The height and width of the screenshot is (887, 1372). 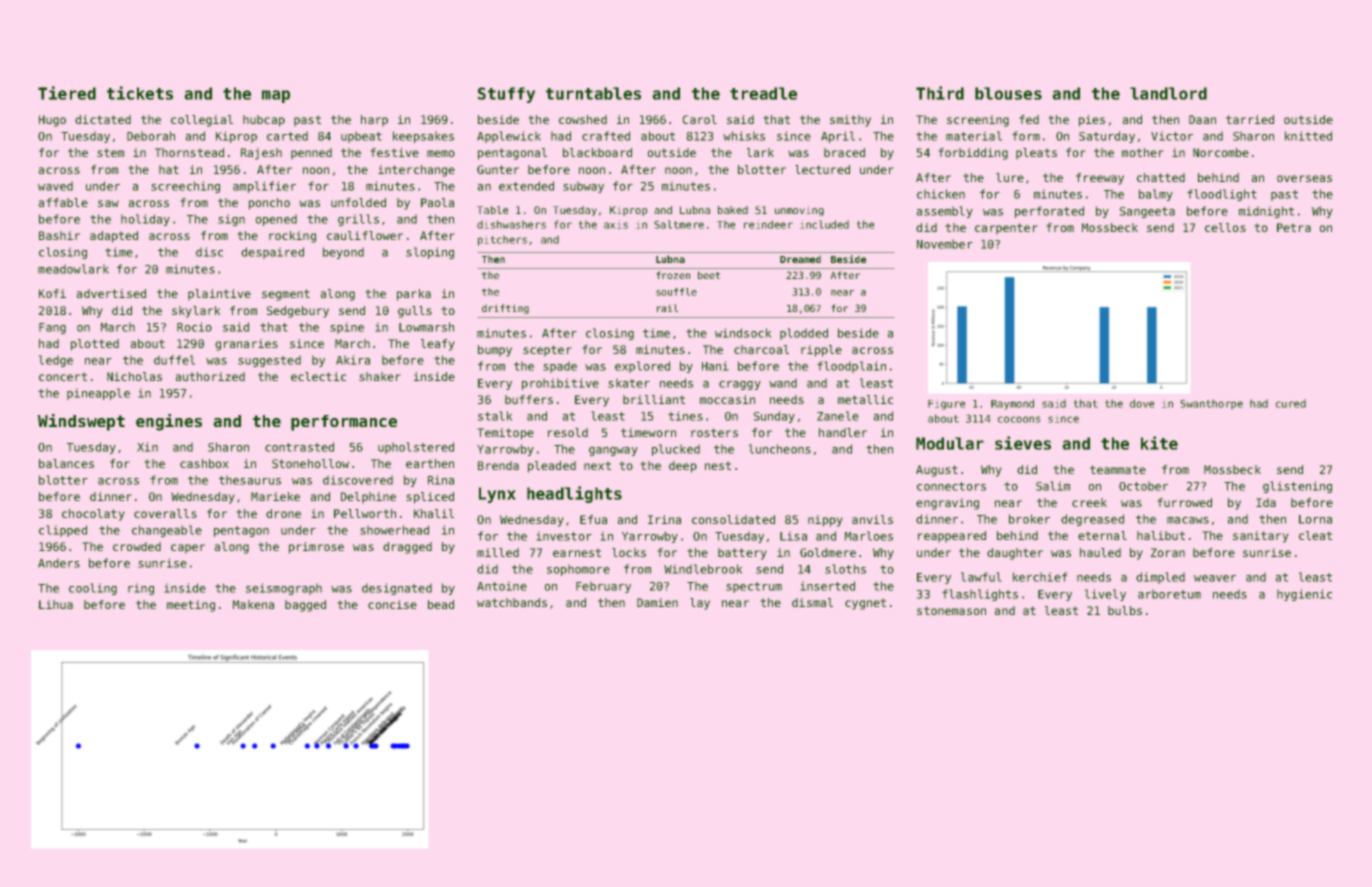 What do you see at coordinates (98, 394) in the screenshot?
I see `pineapple` at bounding box center [98, 394].
